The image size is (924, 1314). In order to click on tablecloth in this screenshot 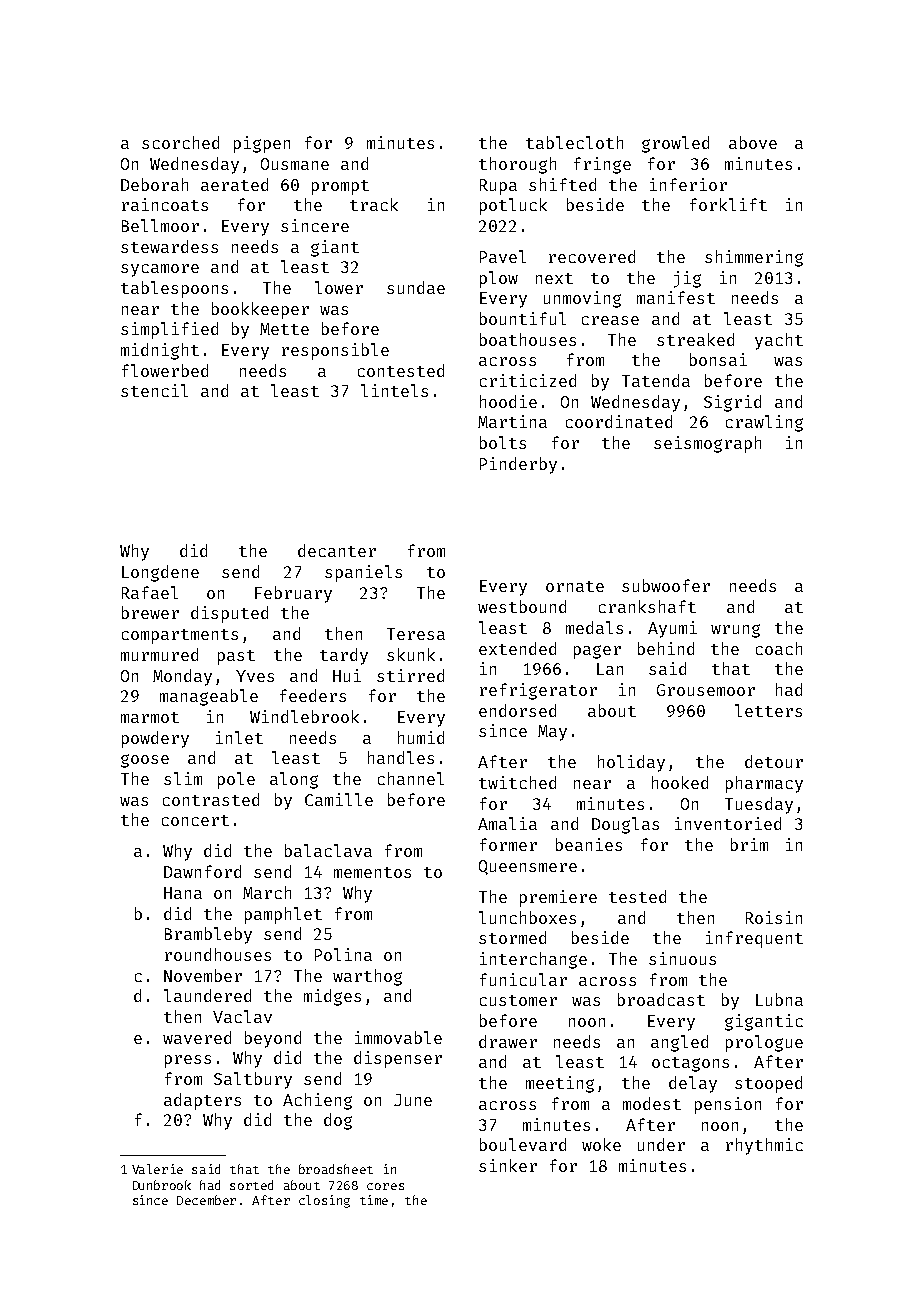, I will do `click(574, 142)`.
